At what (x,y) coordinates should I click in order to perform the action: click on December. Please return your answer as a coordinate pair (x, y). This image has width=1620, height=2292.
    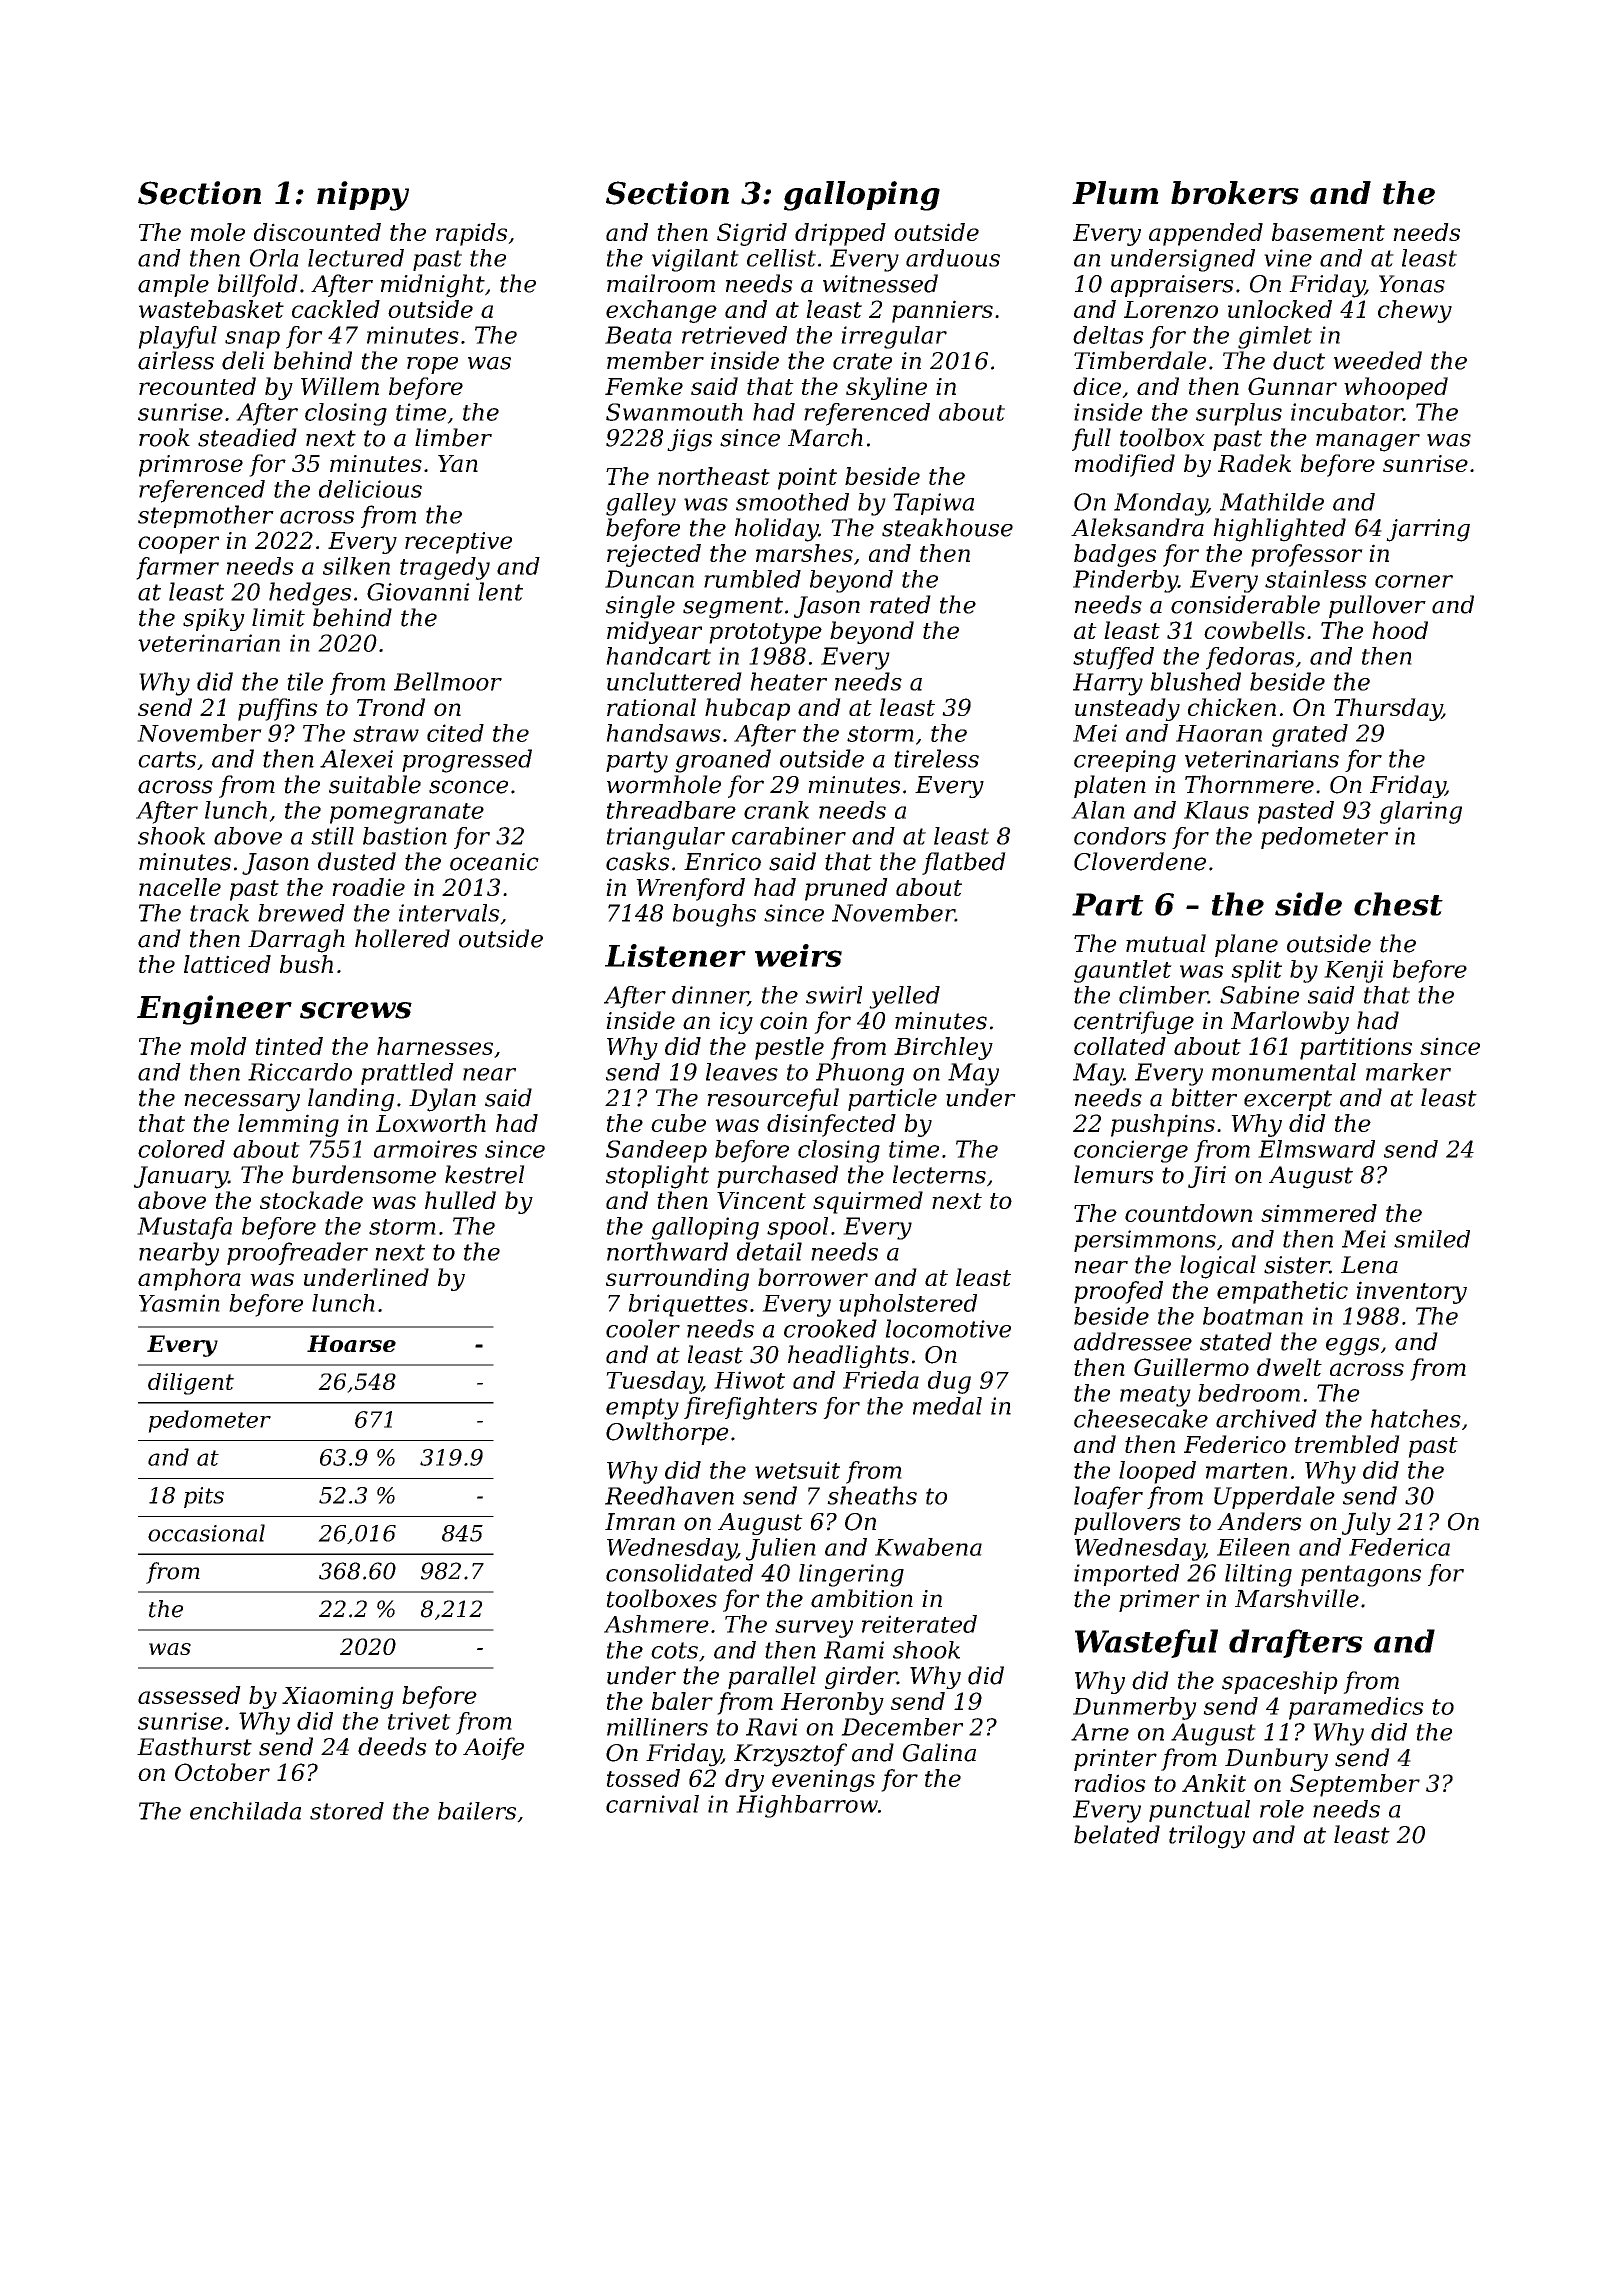
    Looking at the image, I should click on (902, 1727).
